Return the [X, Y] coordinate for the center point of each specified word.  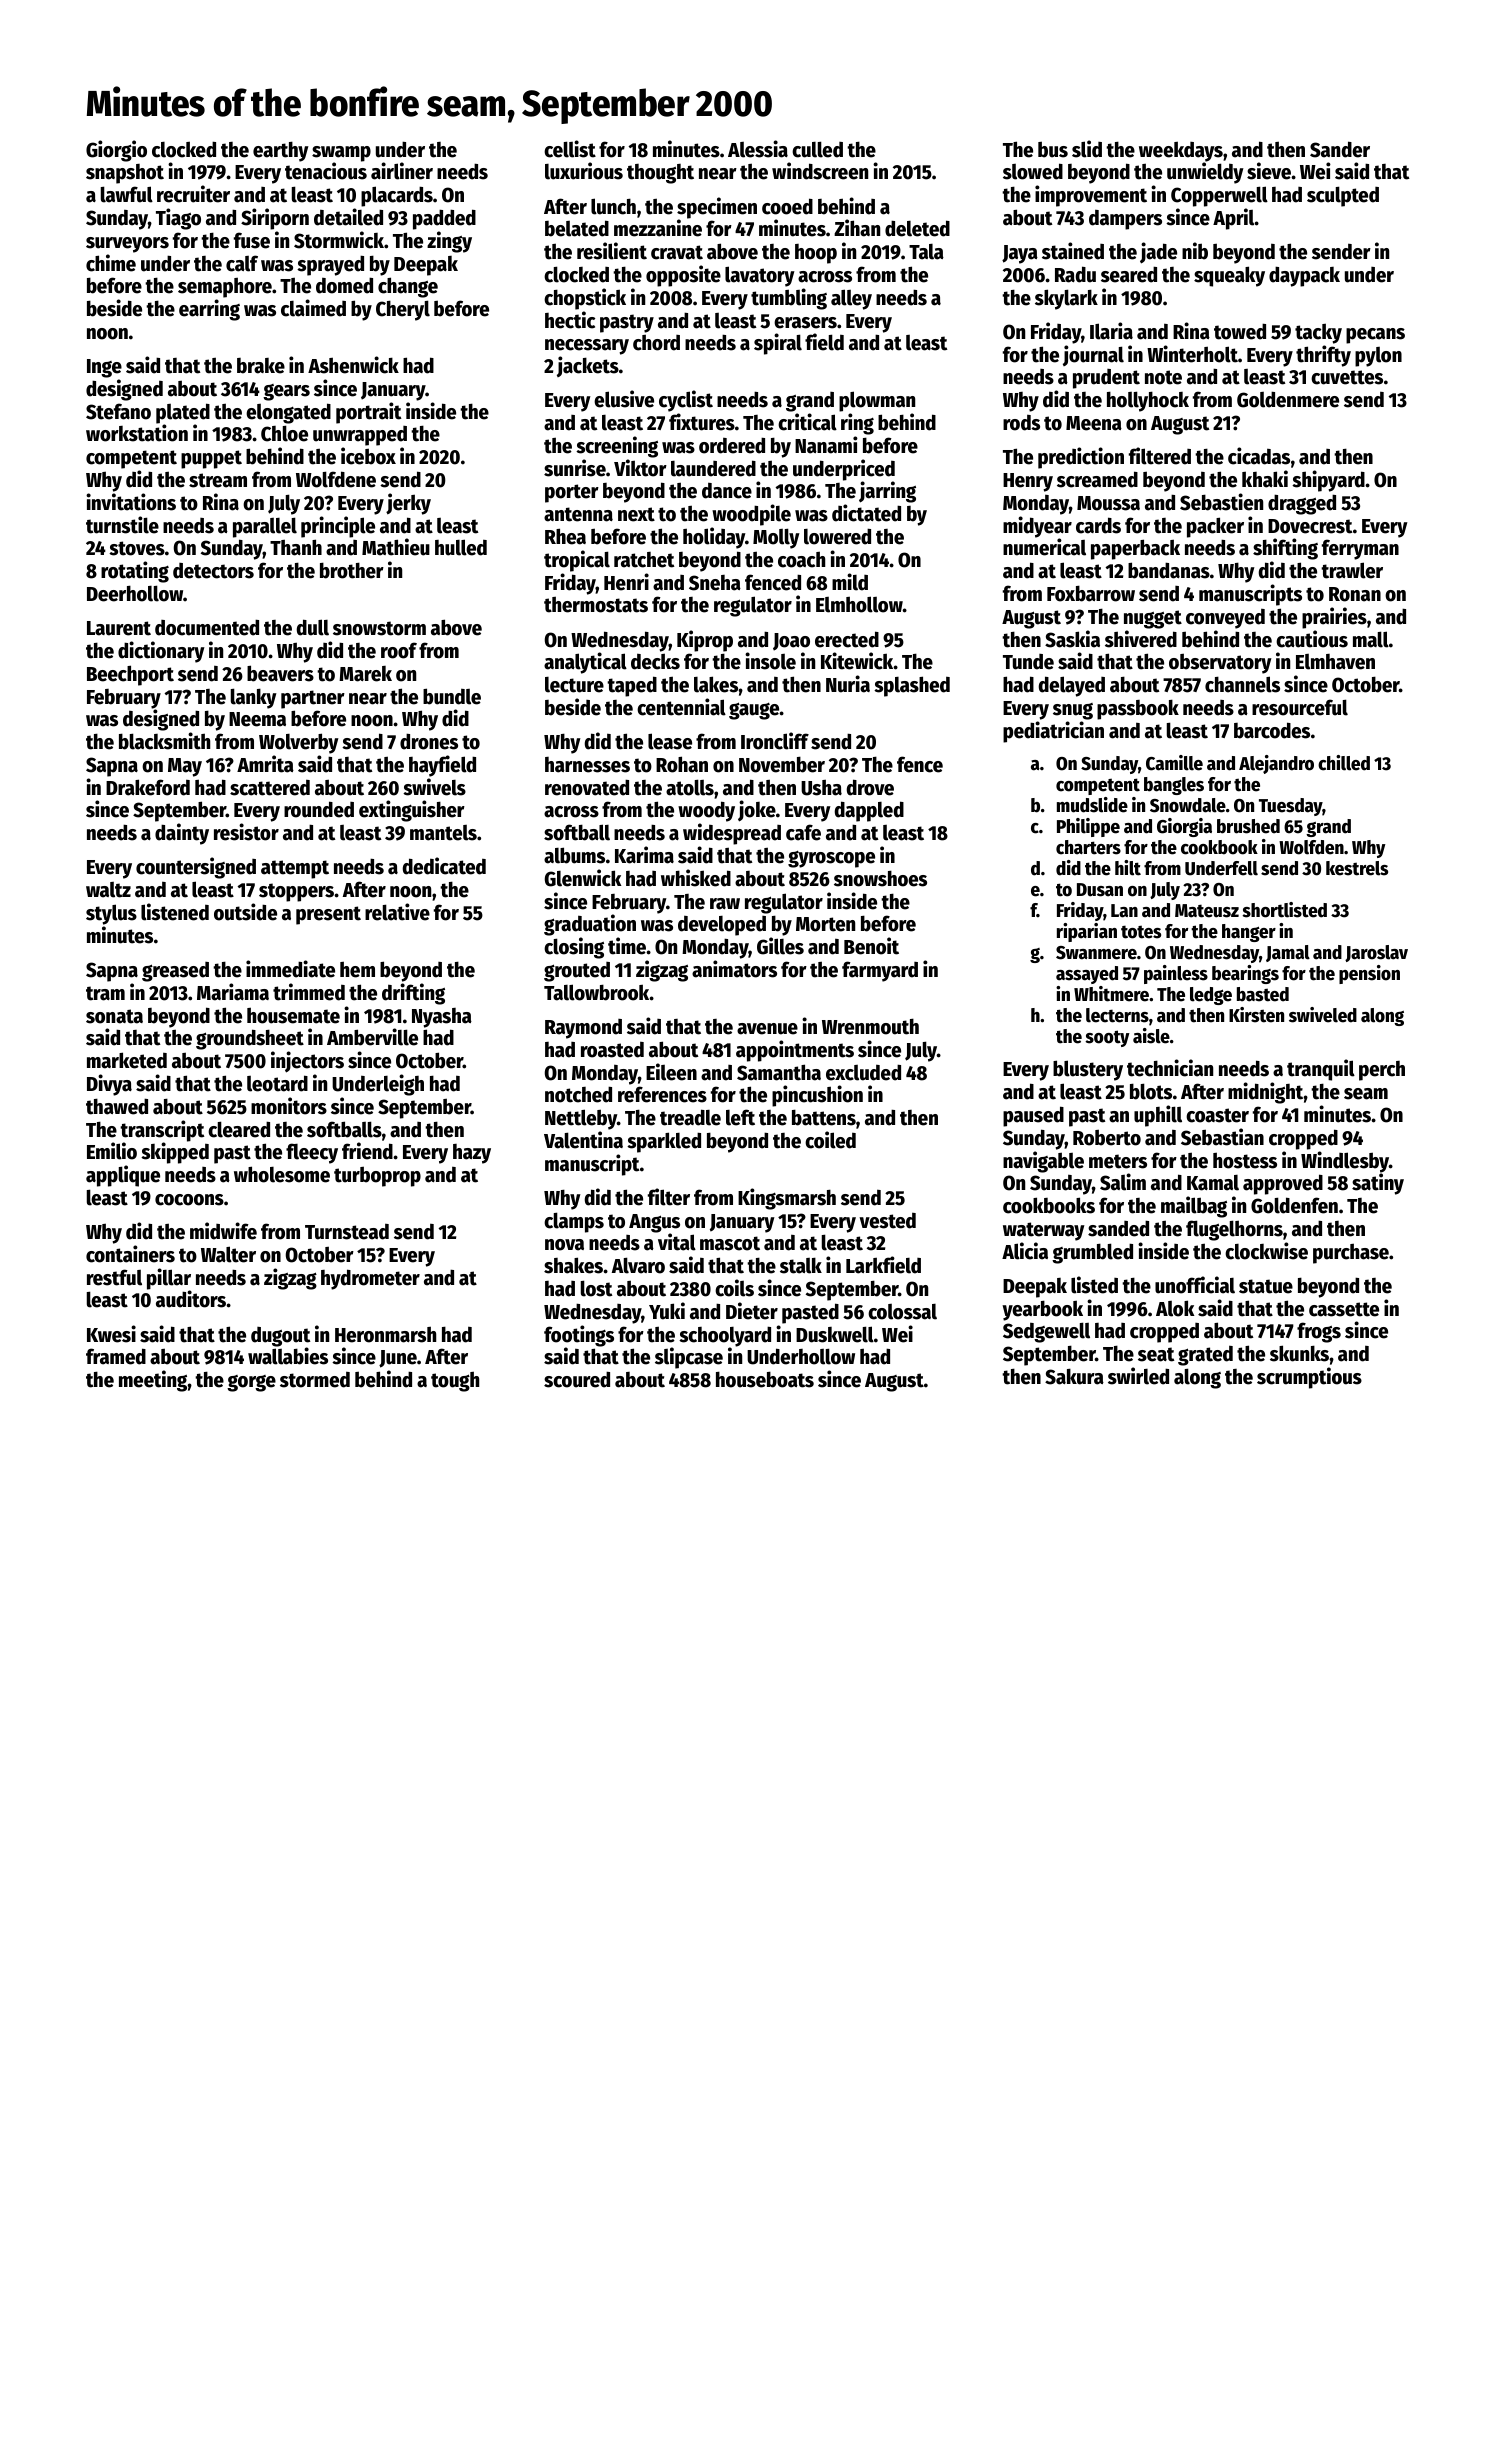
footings [579, 1336]
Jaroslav [1376, 953]
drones [429, 741]
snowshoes [880, 878]
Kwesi [111, 1334]
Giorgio [116, 151]
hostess [1245, 1160]
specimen [717, 208]
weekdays [1181, 152]
